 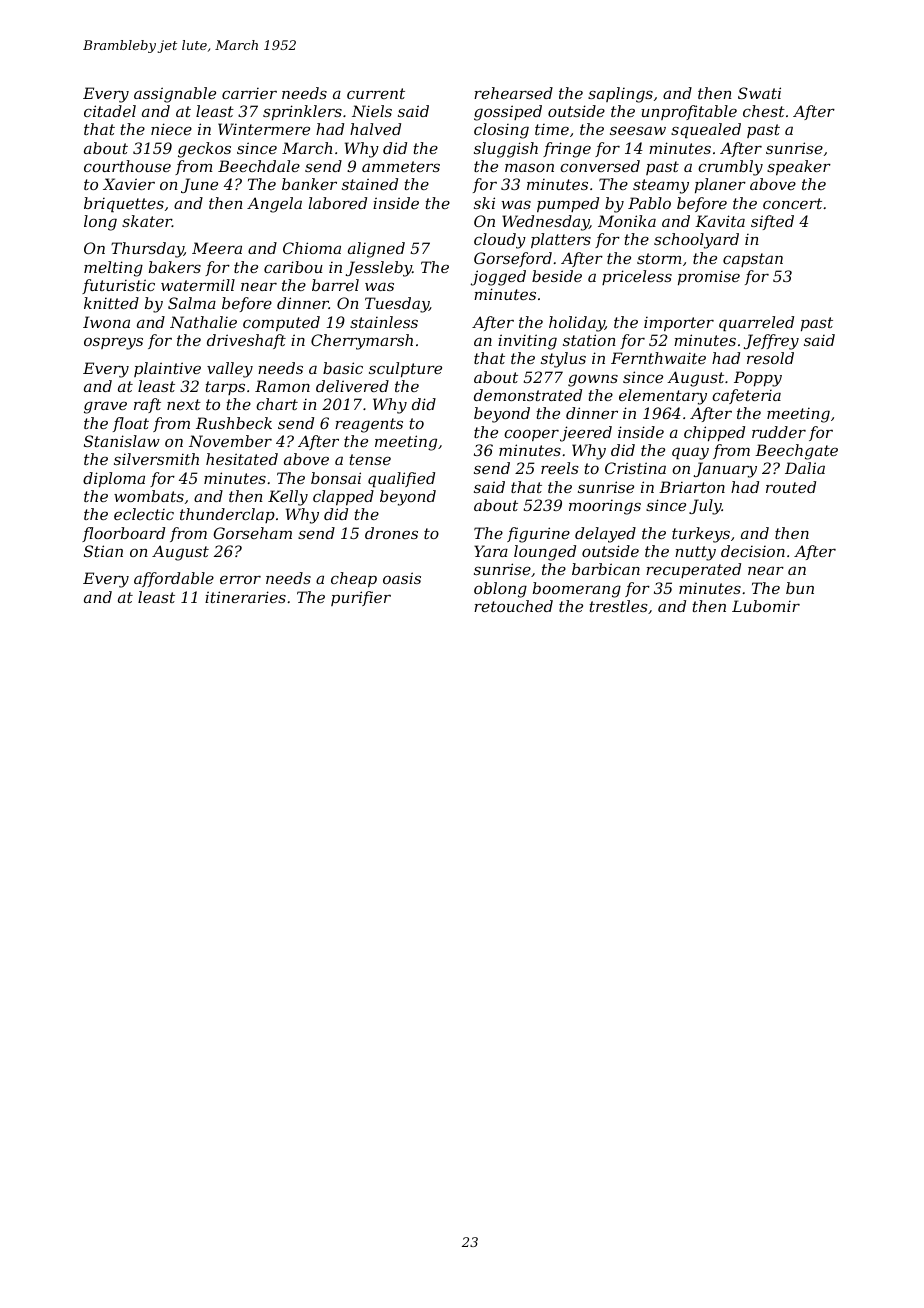 I want to click on current, so click(x=376, y=93).
